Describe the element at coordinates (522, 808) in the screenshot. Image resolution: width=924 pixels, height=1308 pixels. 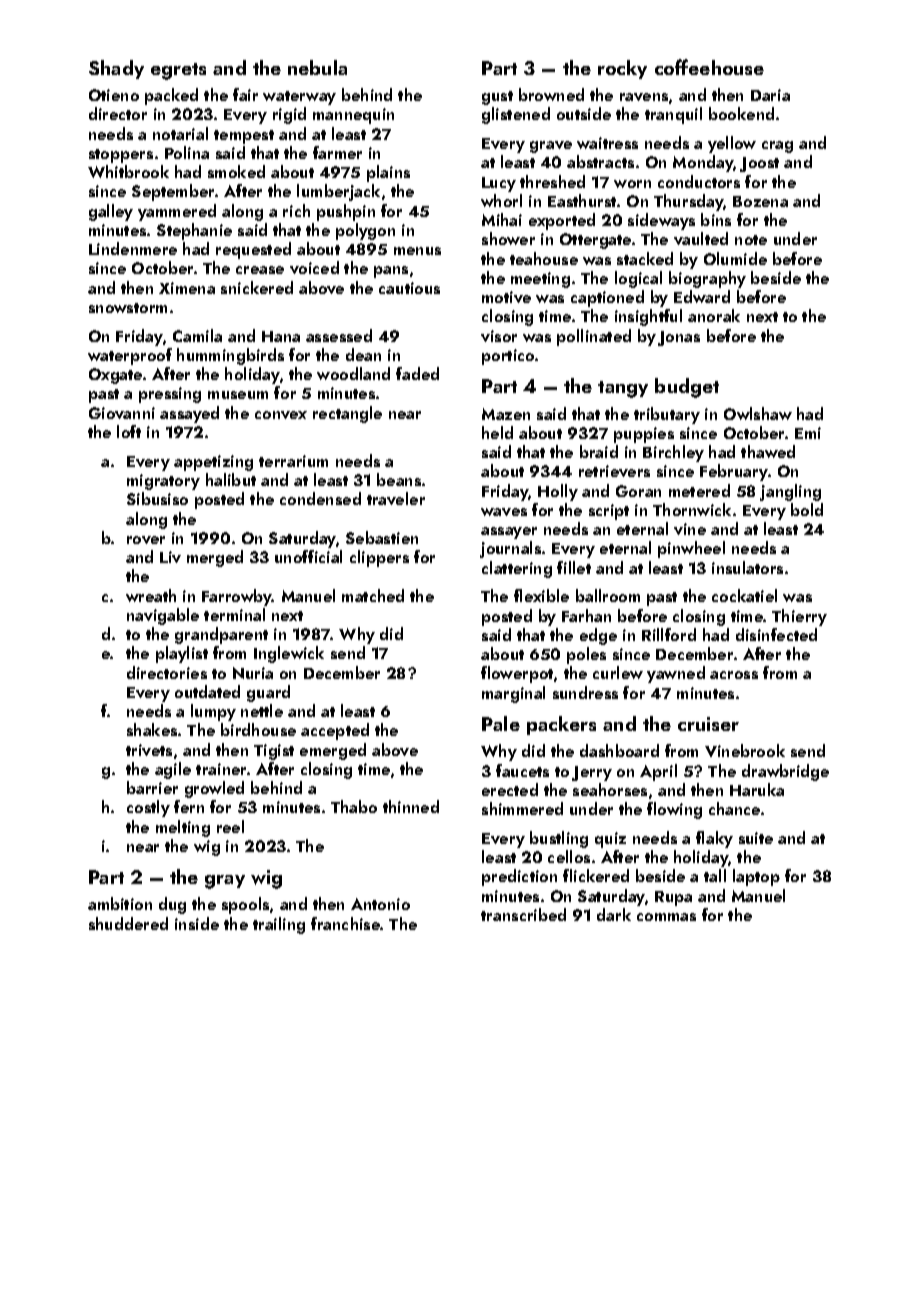
I see `shimmered` at that location.
